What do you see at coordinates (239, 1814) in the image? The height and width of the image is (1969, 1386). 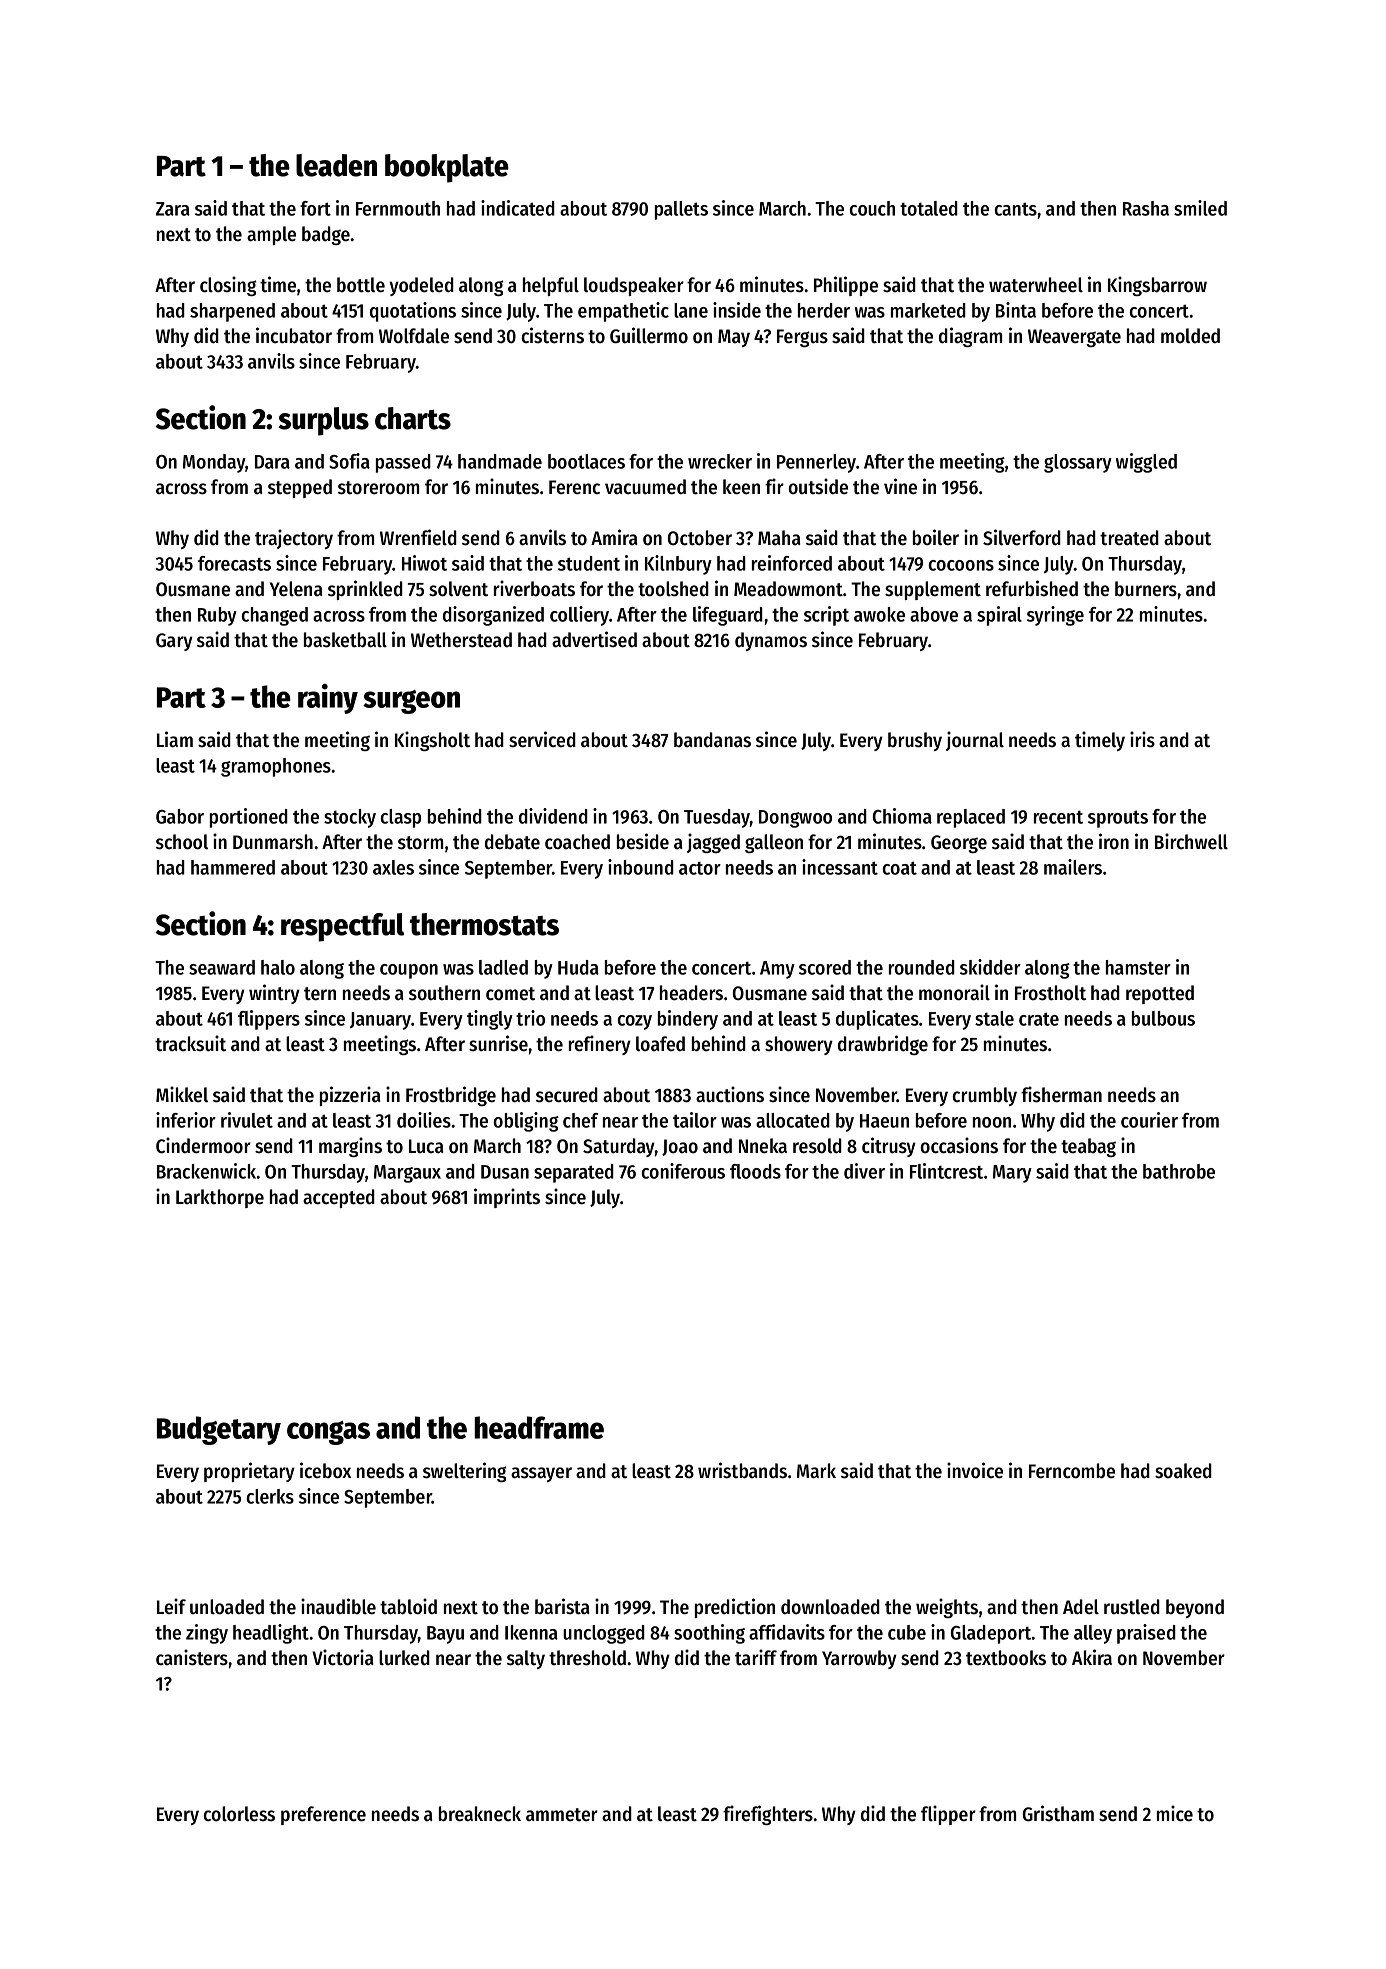 I see `colorless` at bounding box center [239, 1814].
